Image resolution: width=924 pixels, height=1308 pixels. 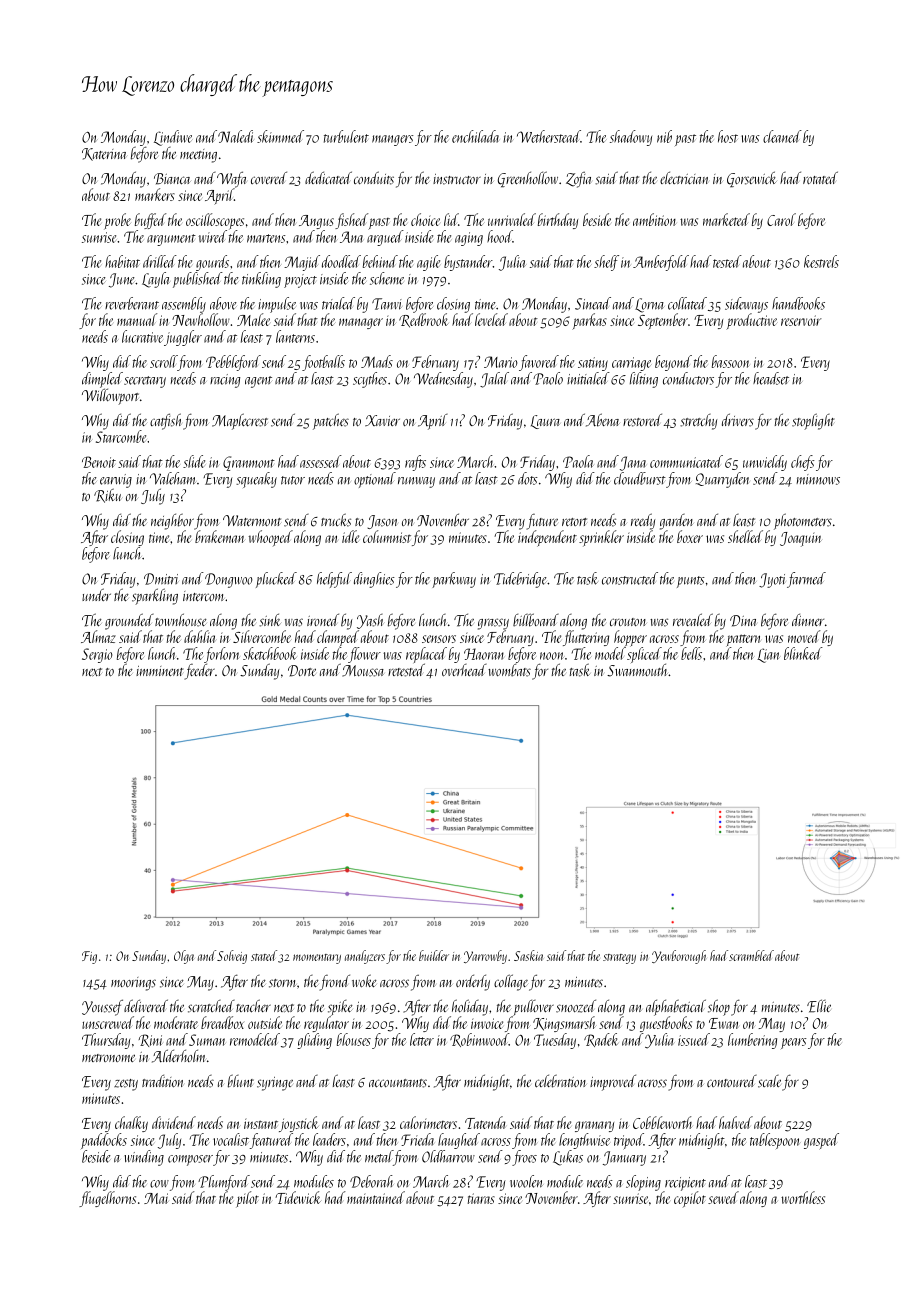 I want to click on leveled, so click(x=491, y=319).
